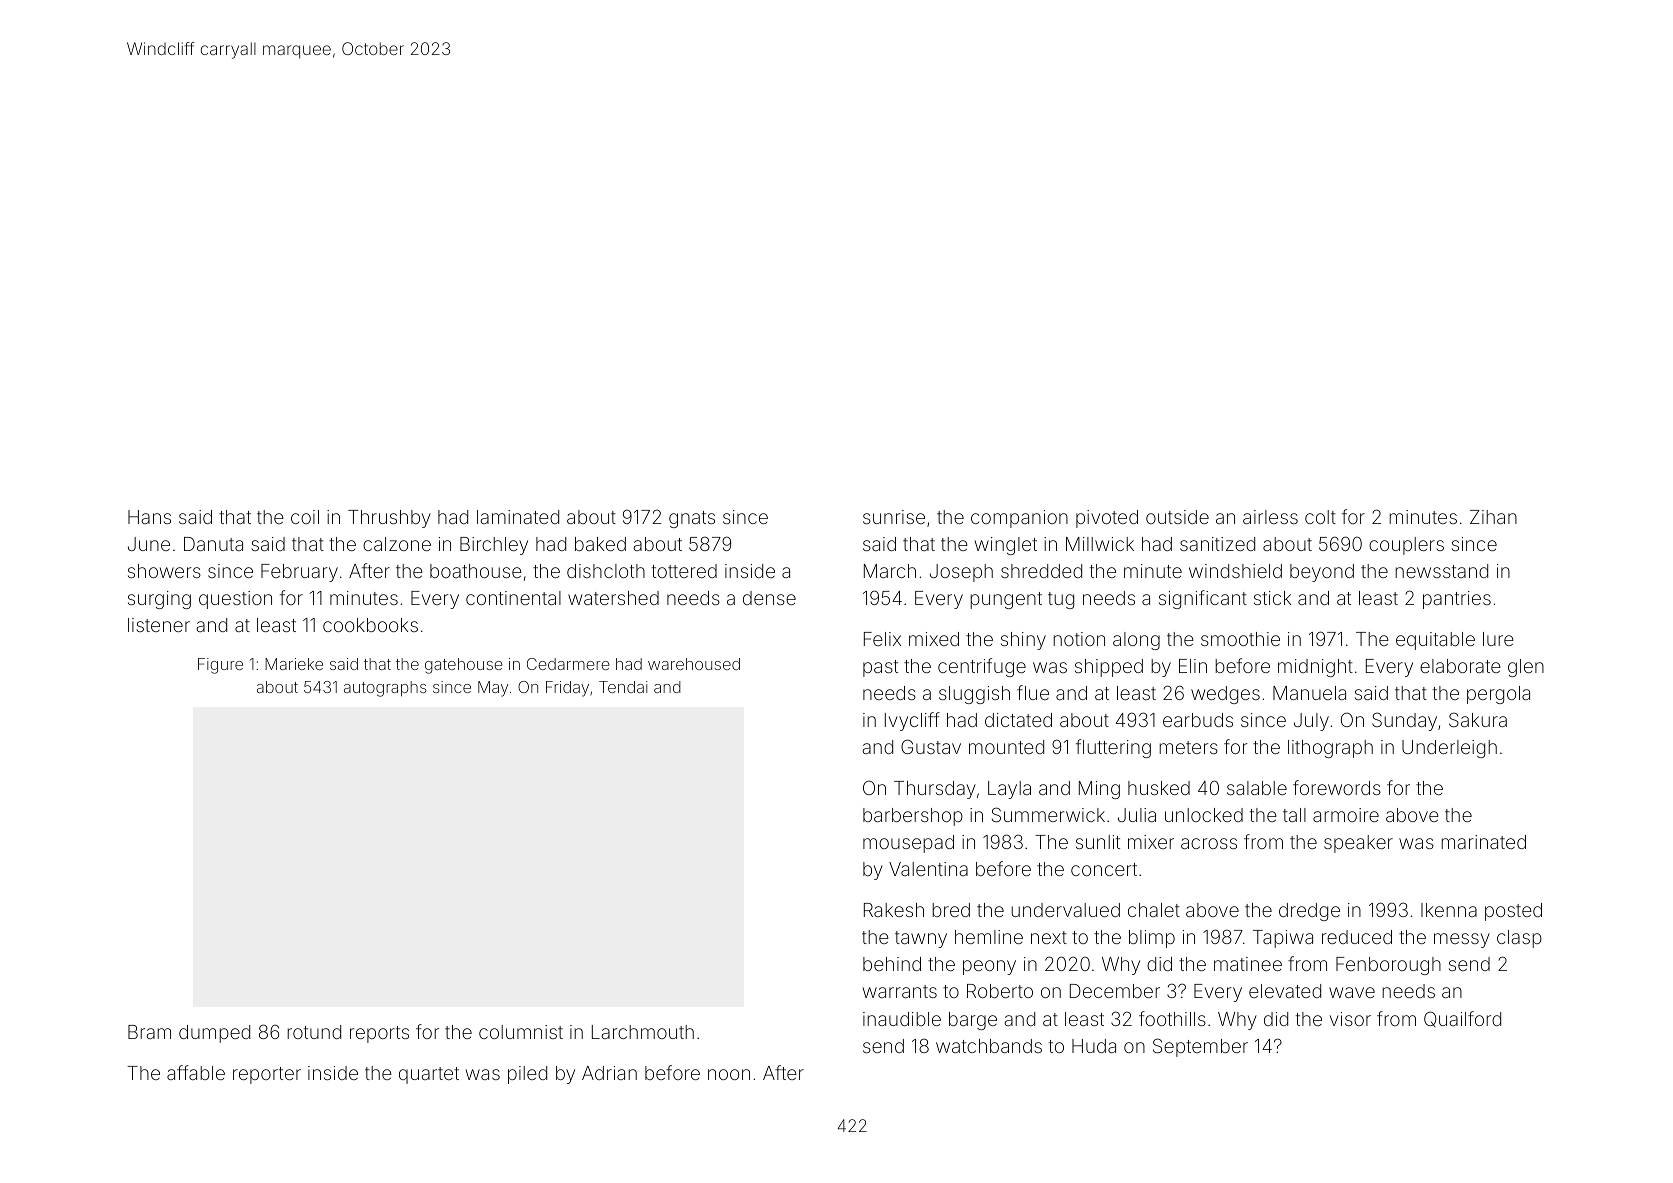  I want to click on dictated, so click(1018, 720).
